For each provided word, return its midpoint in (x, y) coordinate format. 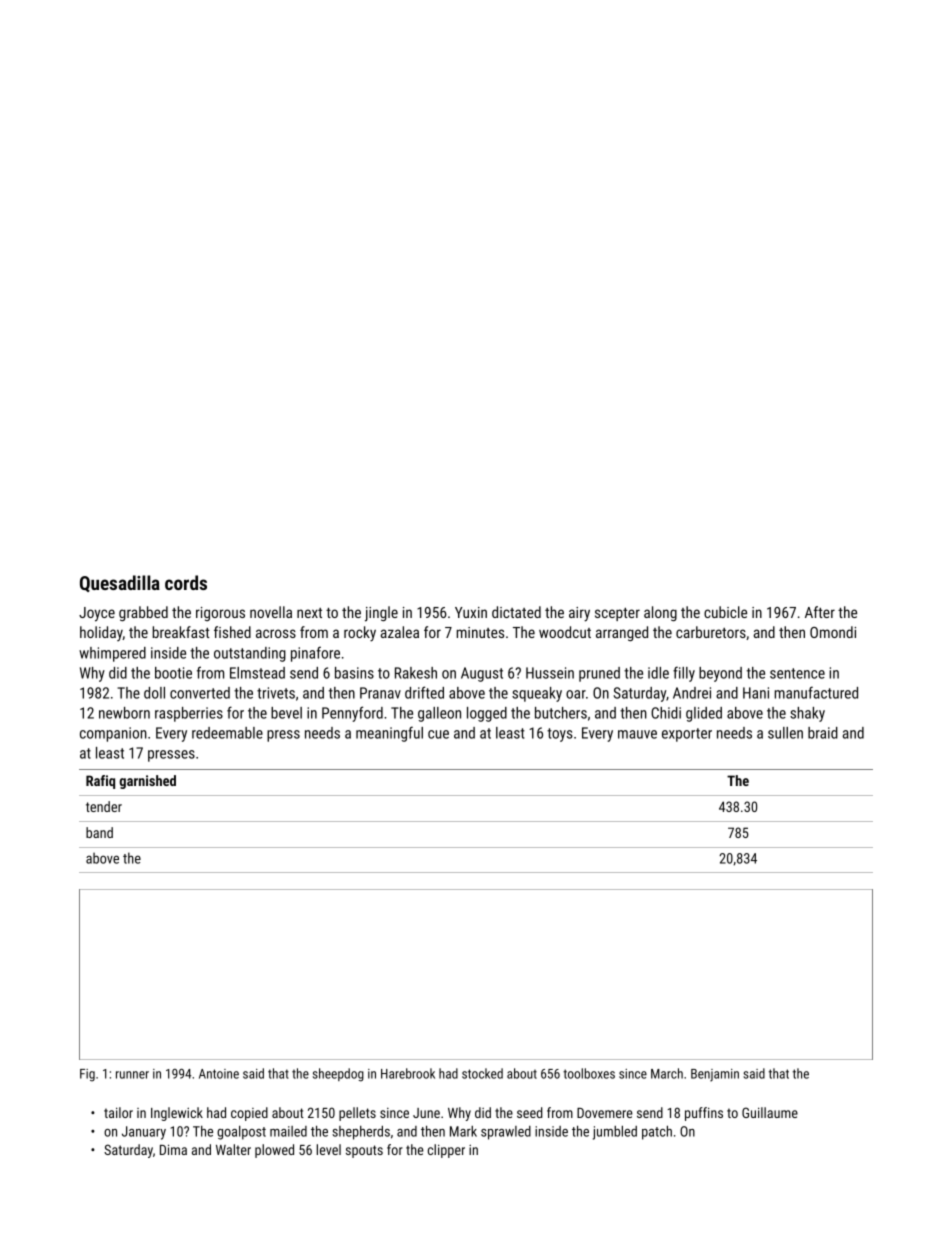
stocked (482, 1073)
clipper (446, 1151)
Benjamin (715, 1075)
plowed (274, 1151)
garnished (147, 782)
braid (823, 733)
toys (560, 735)
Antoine (219, 1074)
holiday (101, 633)
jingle (381, 614)
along (660, 613)
